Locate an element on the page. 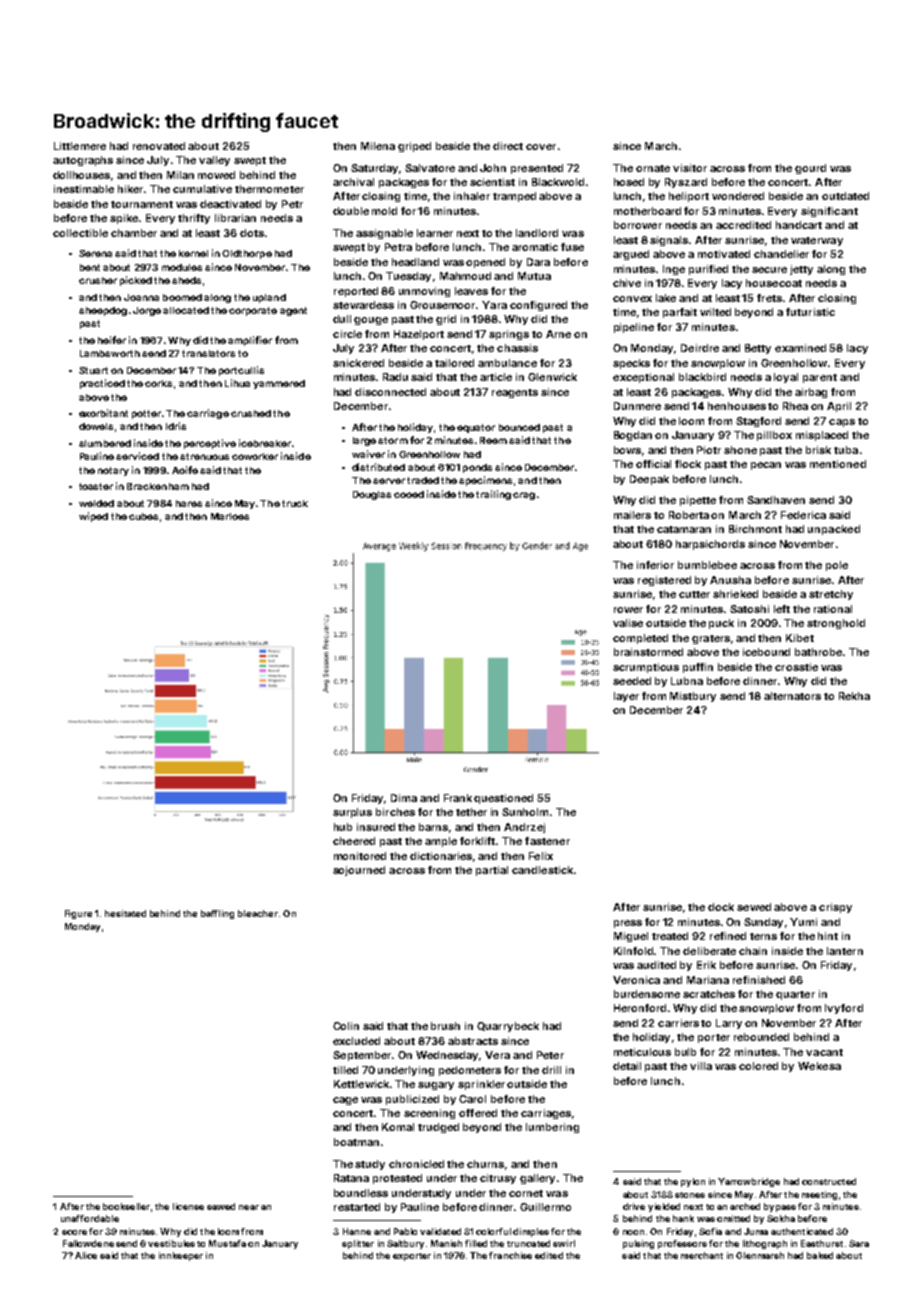  license is located at coordinates (188, 1206).
